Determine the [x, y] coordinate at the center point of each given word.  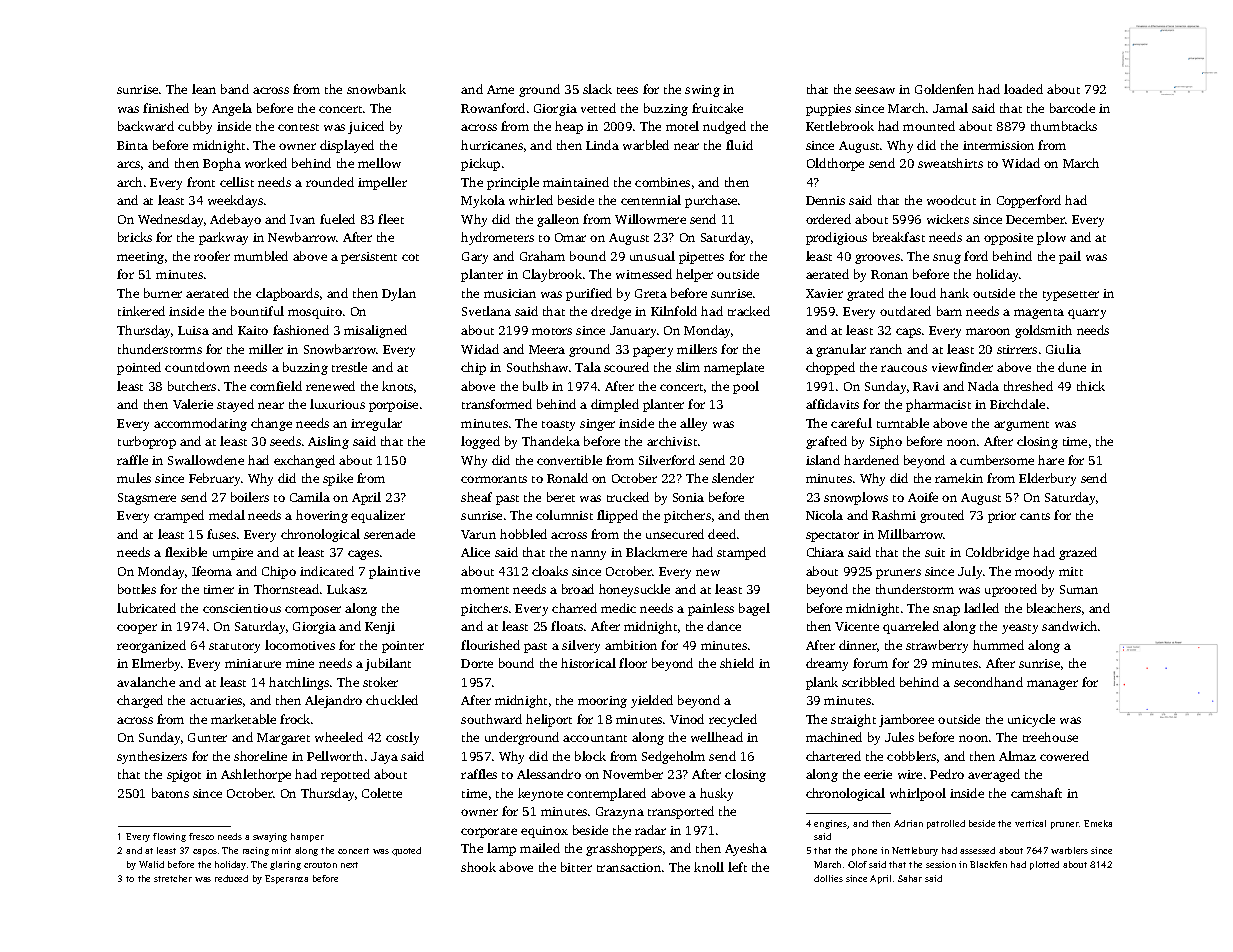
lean [204, 89]
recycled [733, 720]
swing [702, 91]
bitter [576, 867]
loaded [1023, 89]
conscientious [242, 608]
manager [1052, 685]
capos [205, 852]
